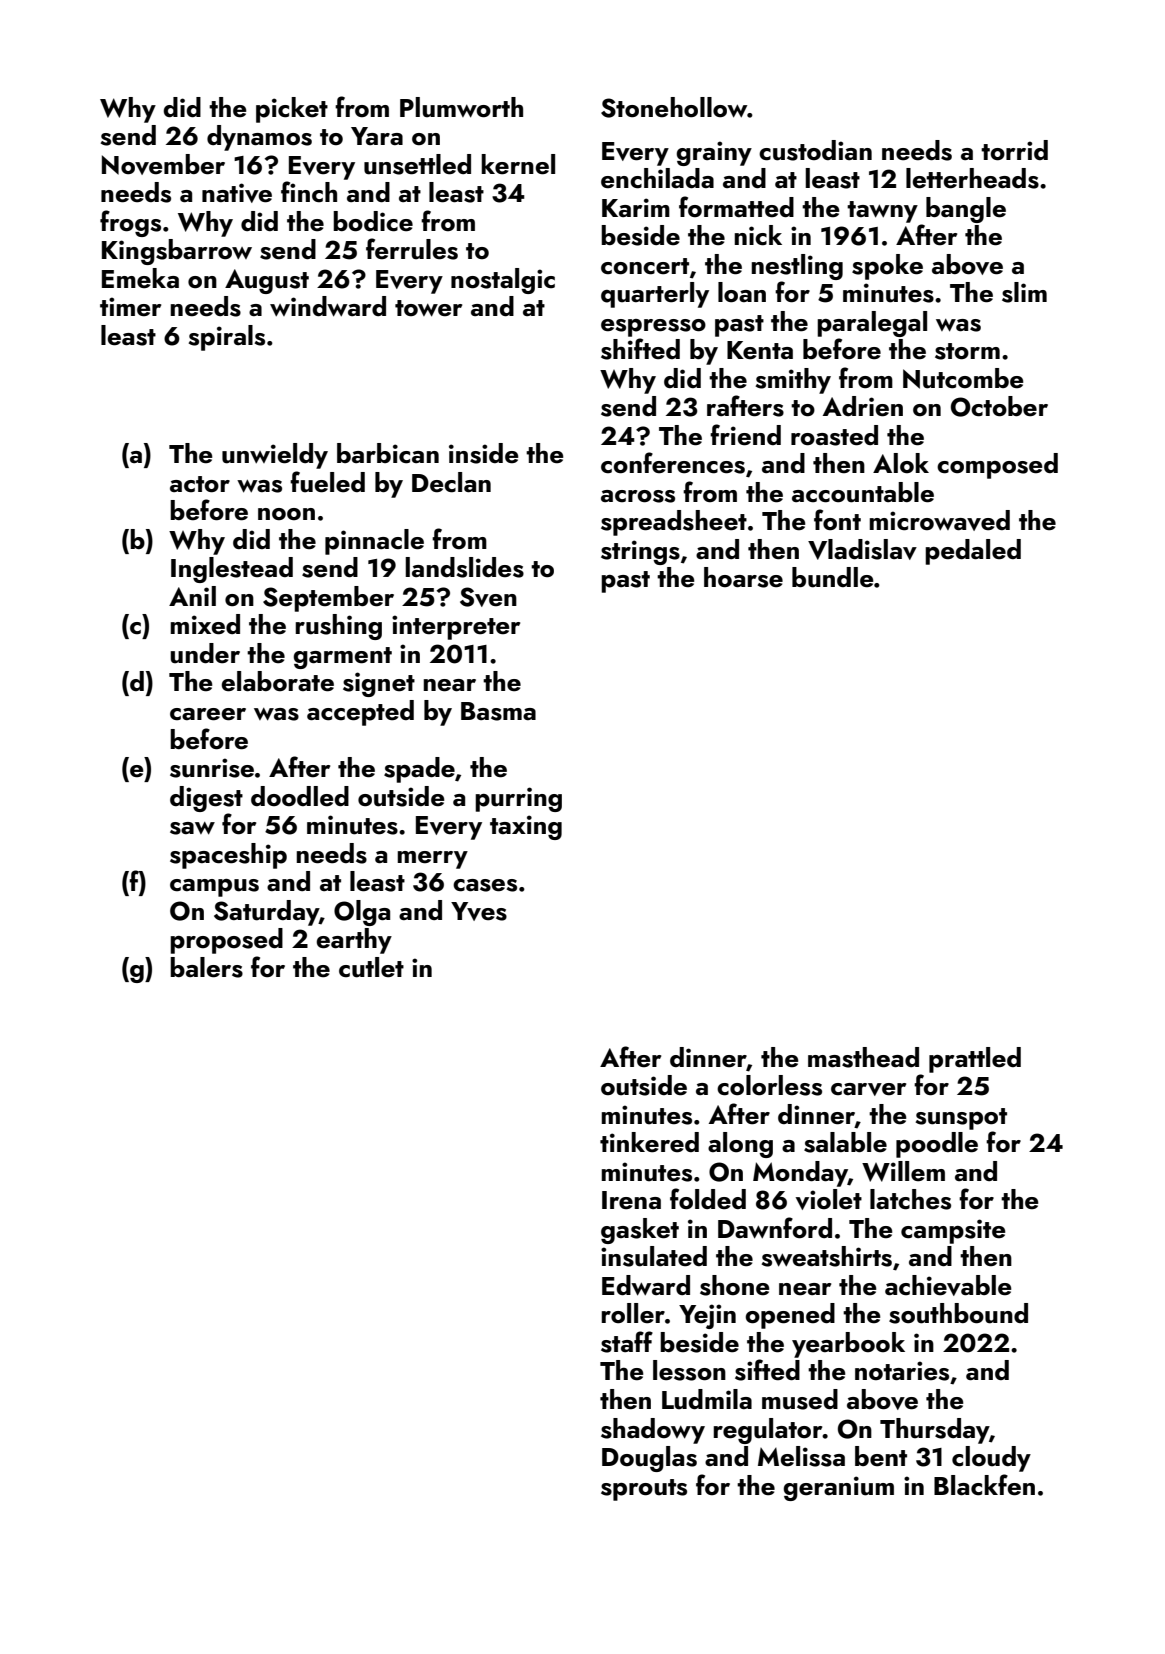  What do you see at coordinates (644, 1490) in the screenshot?
I see `sprouts` at bounding box center [644, 1490].
